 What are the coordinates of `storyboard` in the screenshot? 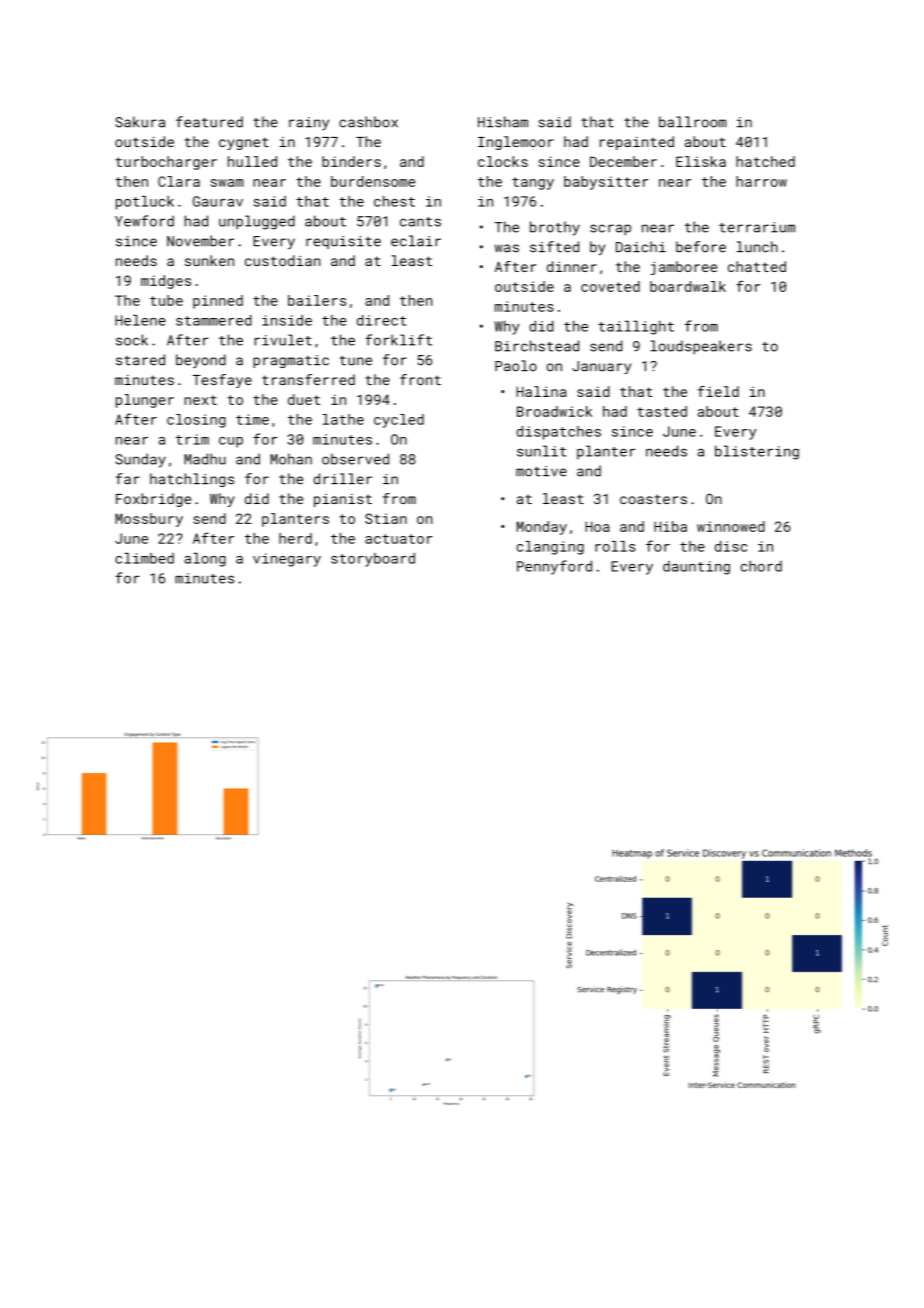 It's located at (373, 560).
